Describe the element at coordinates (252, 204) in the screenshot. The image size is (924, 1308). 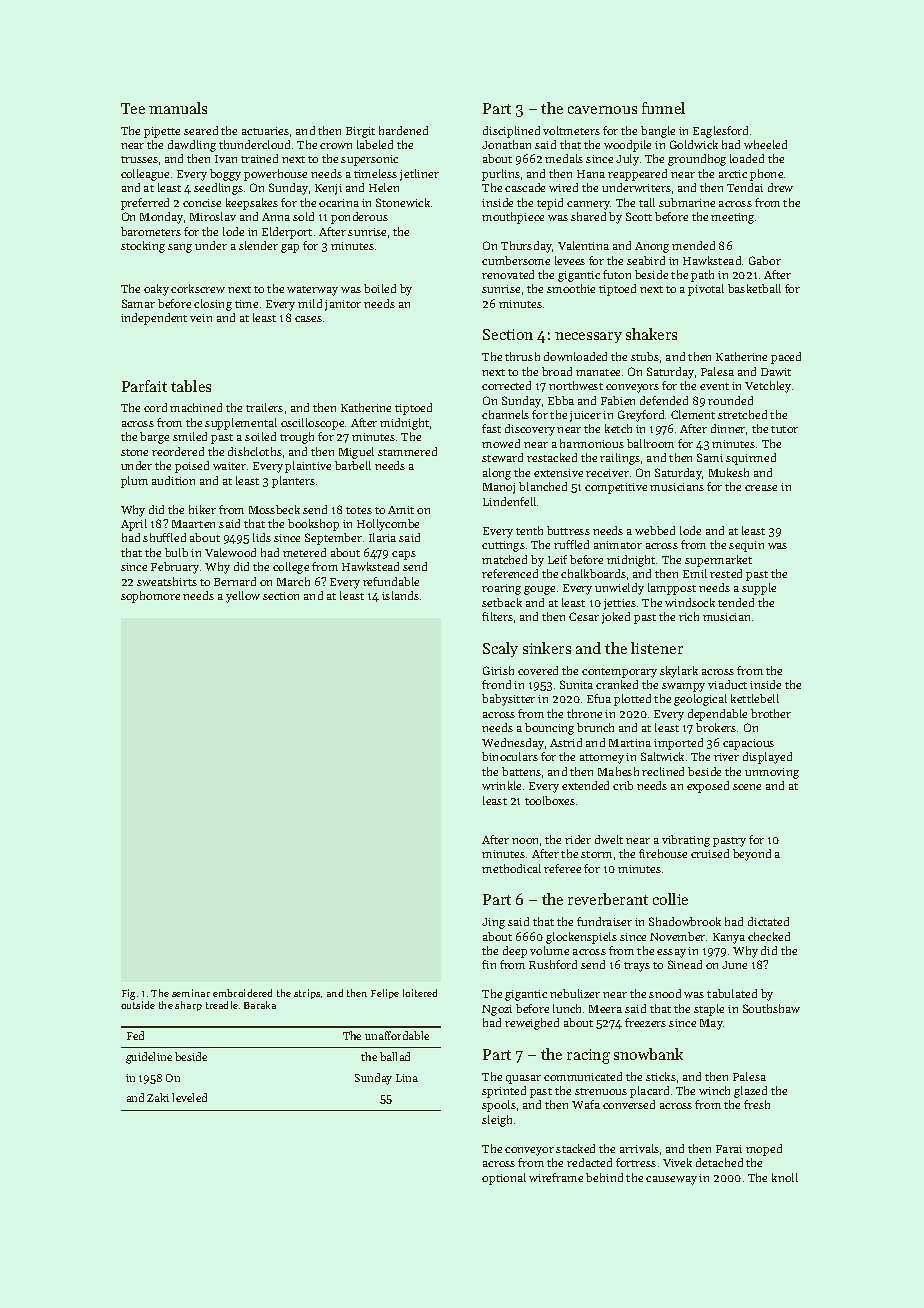
I see `keepsakes` at that location.
